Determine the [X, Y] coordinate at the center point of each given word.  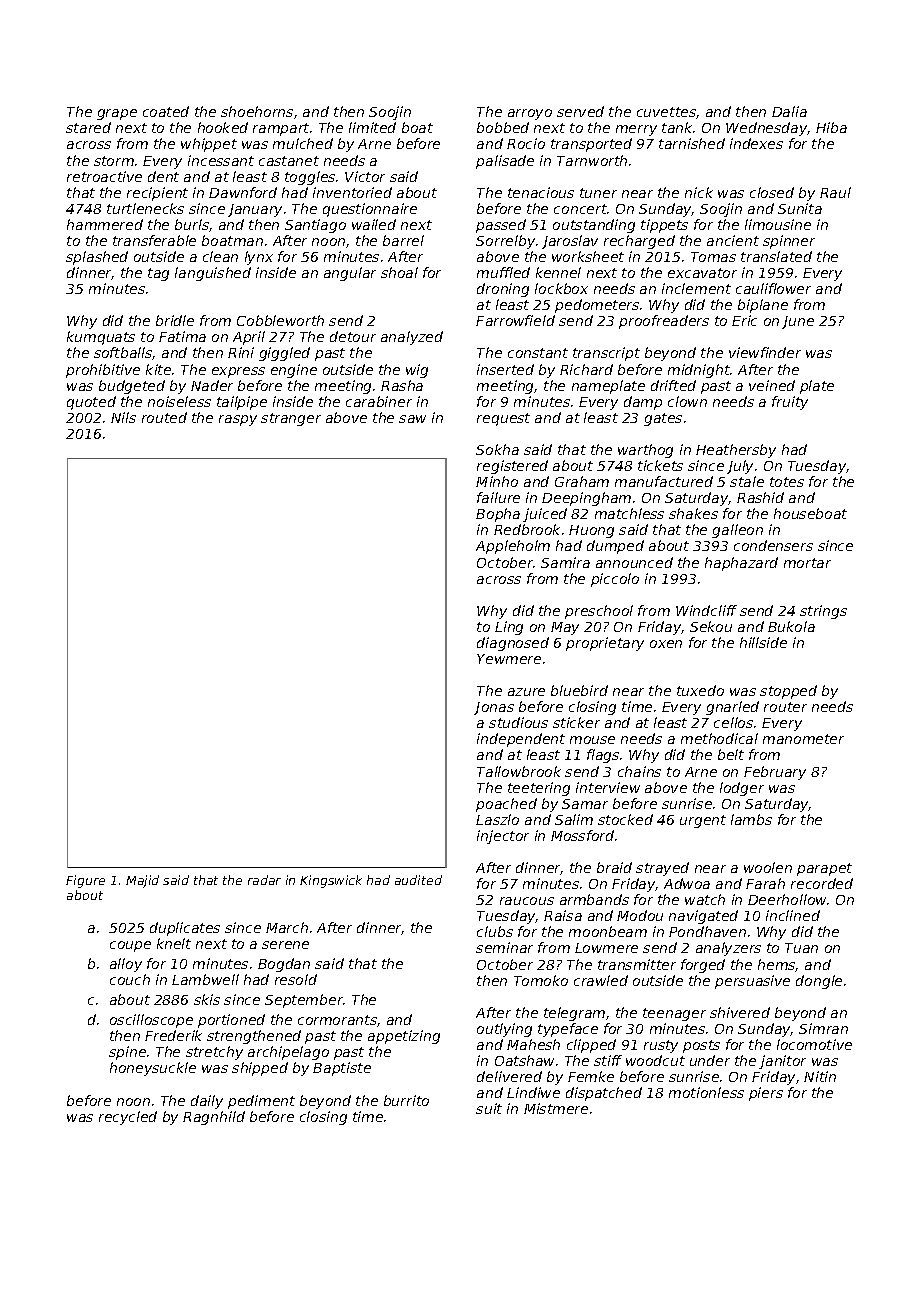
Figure [85, 881]
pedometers [597, 306]
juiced [545, 515]
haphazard [741, 564]
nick [699, 192]
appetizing [404, 1037]
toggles [310, 178]
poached [506, 805]
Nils [123, 417]
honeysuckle [153, 1069]
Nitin [820, 1076]
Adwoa [687, 883]
